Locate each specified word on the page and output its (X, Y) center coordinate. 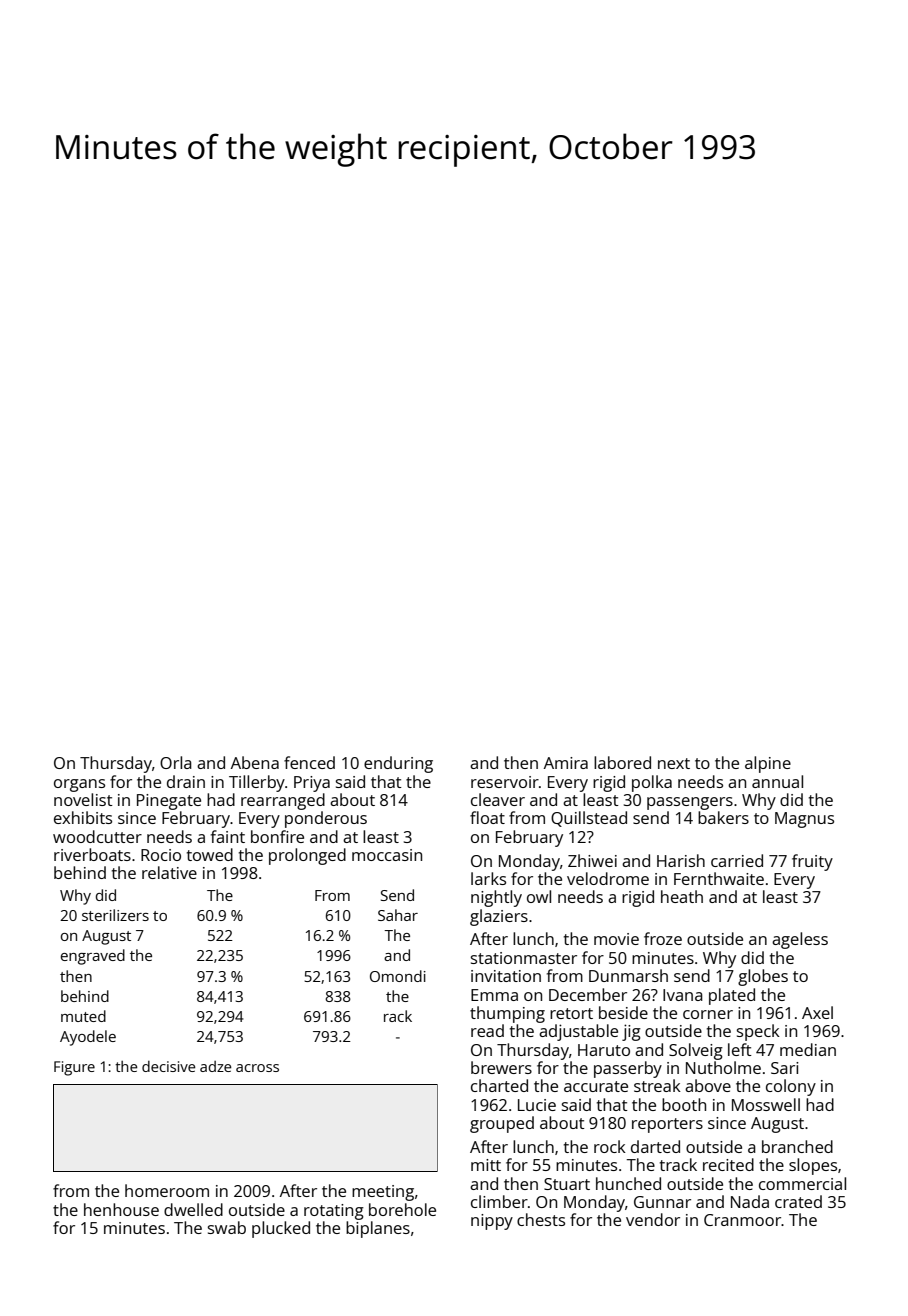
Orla (176, 762)
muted (83, 1016)
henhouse (121, 1209)
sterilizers (115, 915)
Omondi (398, 976)
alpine (768, 764)
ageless (800, 940)
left (740, 1049)
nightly (496, 898)
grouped (502, 1124)
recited (728, 1164)
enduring (398, 764)
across (257, 1068)
